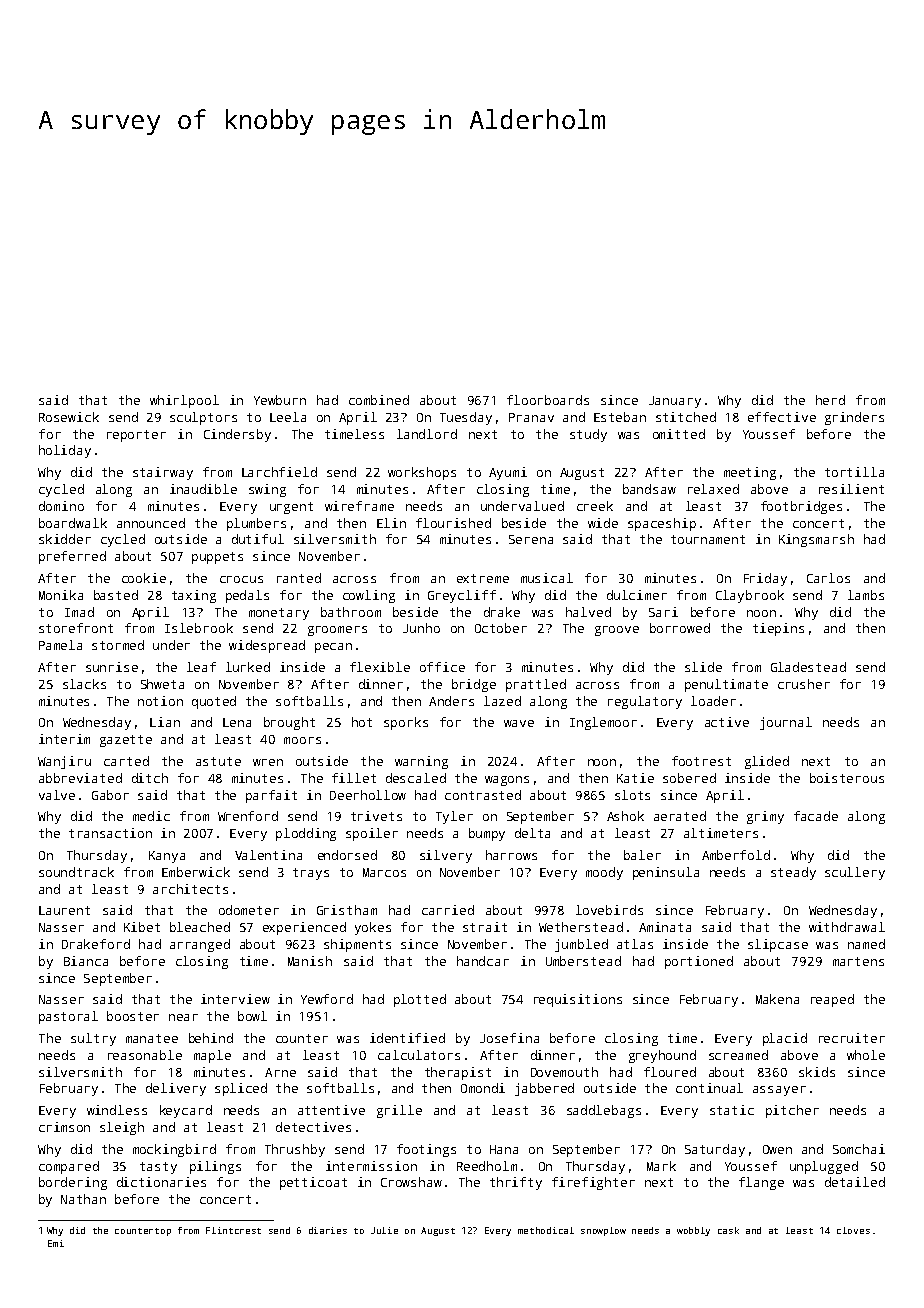  I want to click on placid, so click(785, 1039).
